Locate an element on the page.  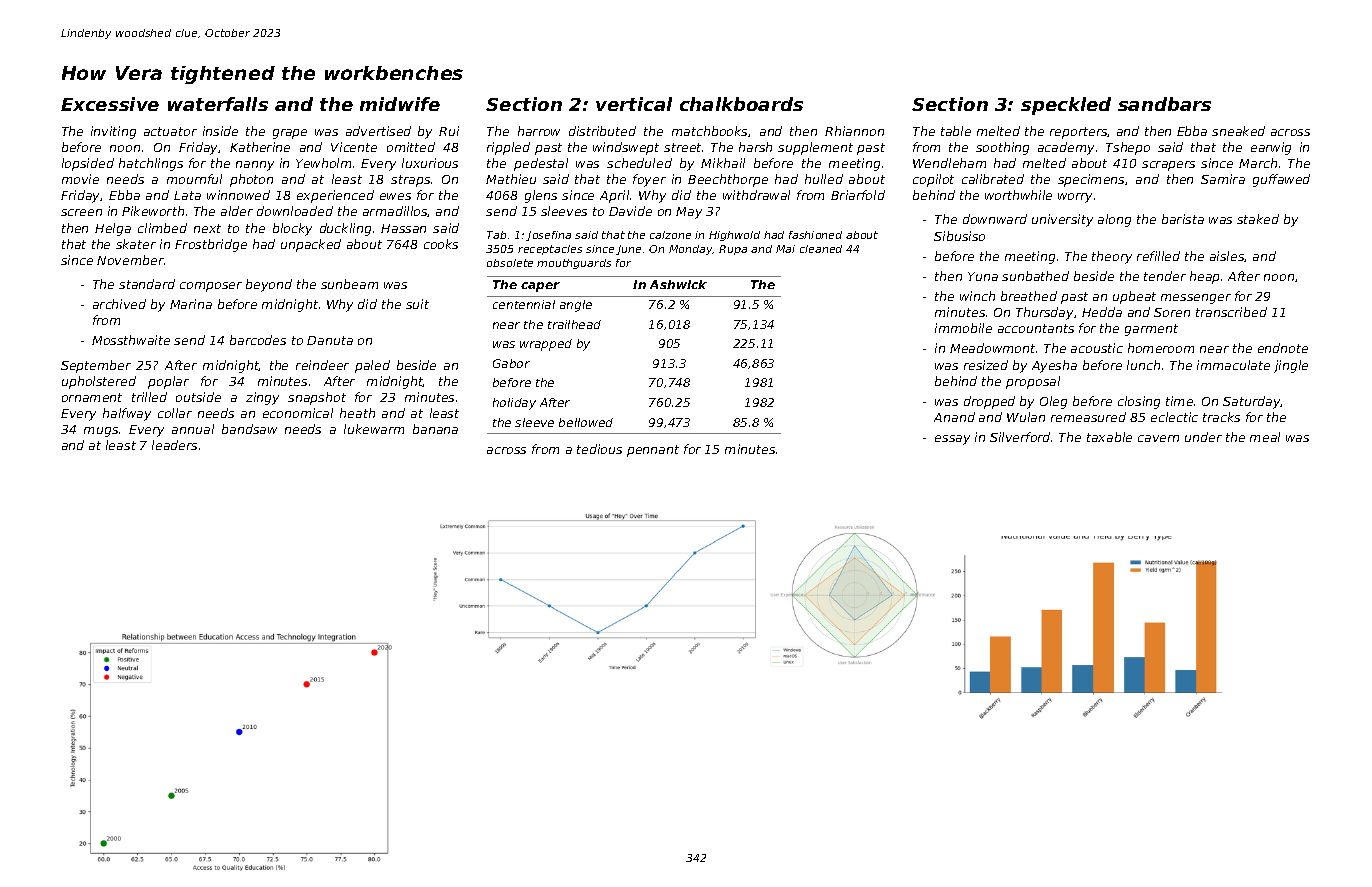
lukewarm is located at coordinates (374, 429).
